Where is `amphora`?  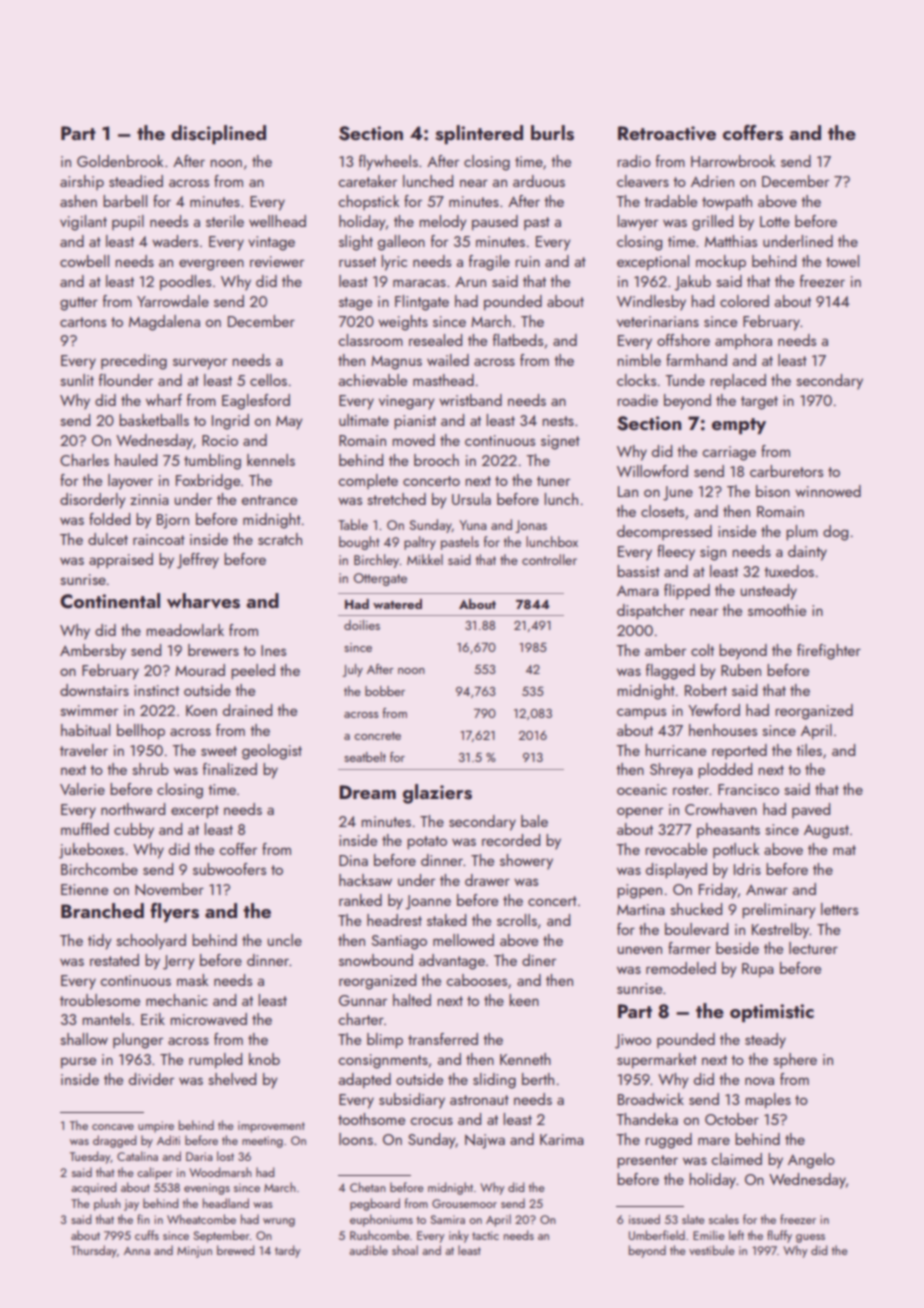 amphora is located at coordinates (743, 341).
